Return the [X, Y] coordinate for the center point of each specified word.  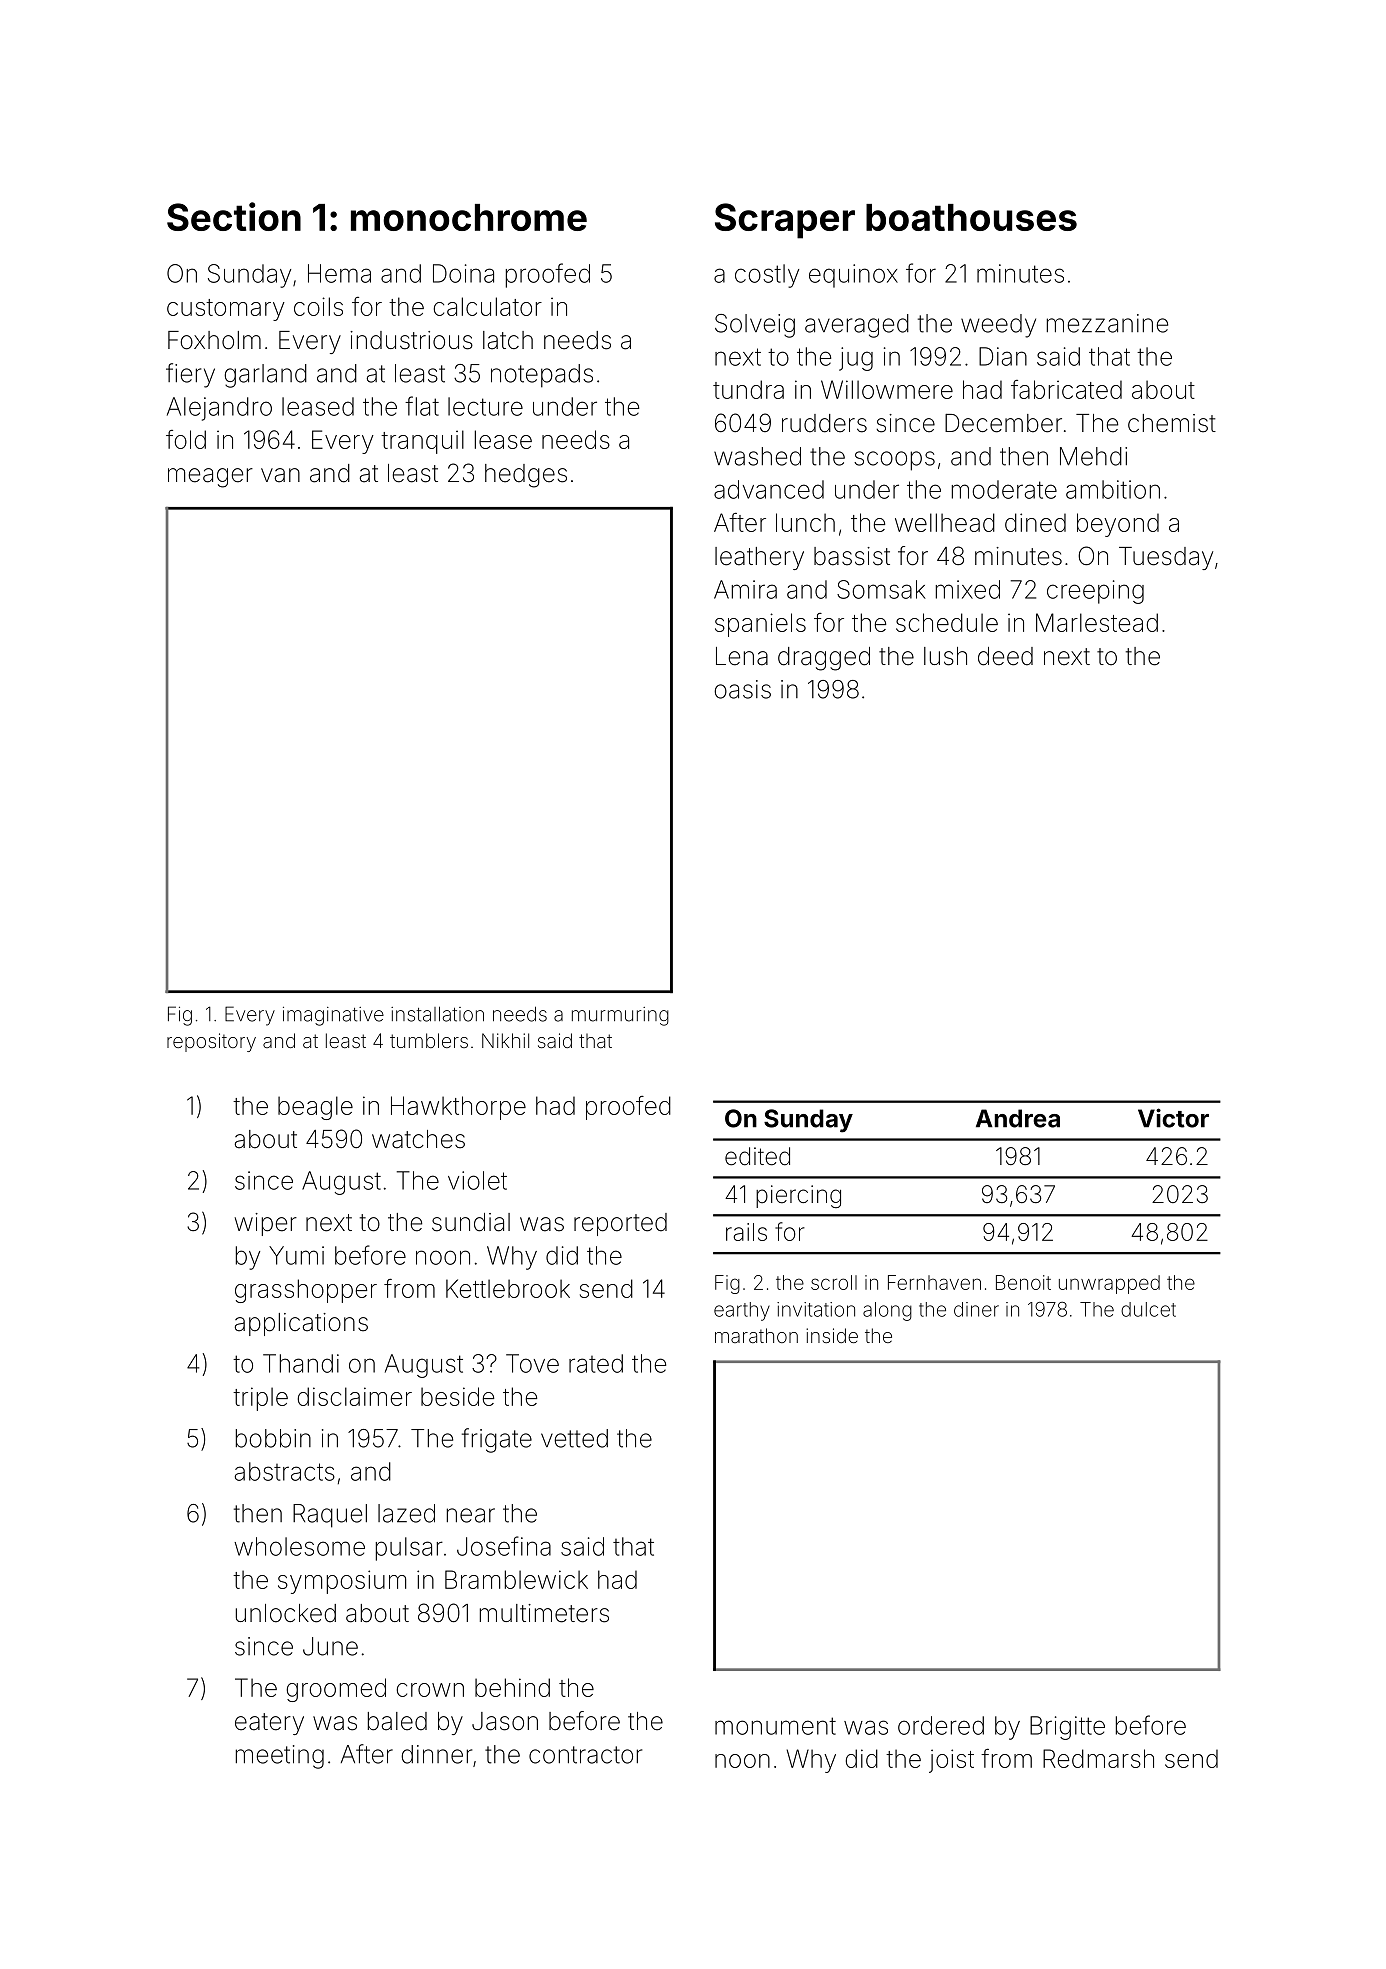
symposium [342, 1582]
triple [260, 1399]
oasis [742, 689]
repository [211, 1042]
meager [210, 478]
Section [234, 216]
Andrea [1018, 1118]
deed [1005, 656]
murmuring [620, 1016]
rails [746, 1232]
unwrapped [1109, 1284]
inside [832, 1335]
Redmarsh [1098, 1758]
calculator [488, 306]
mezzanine [1107, 323]
